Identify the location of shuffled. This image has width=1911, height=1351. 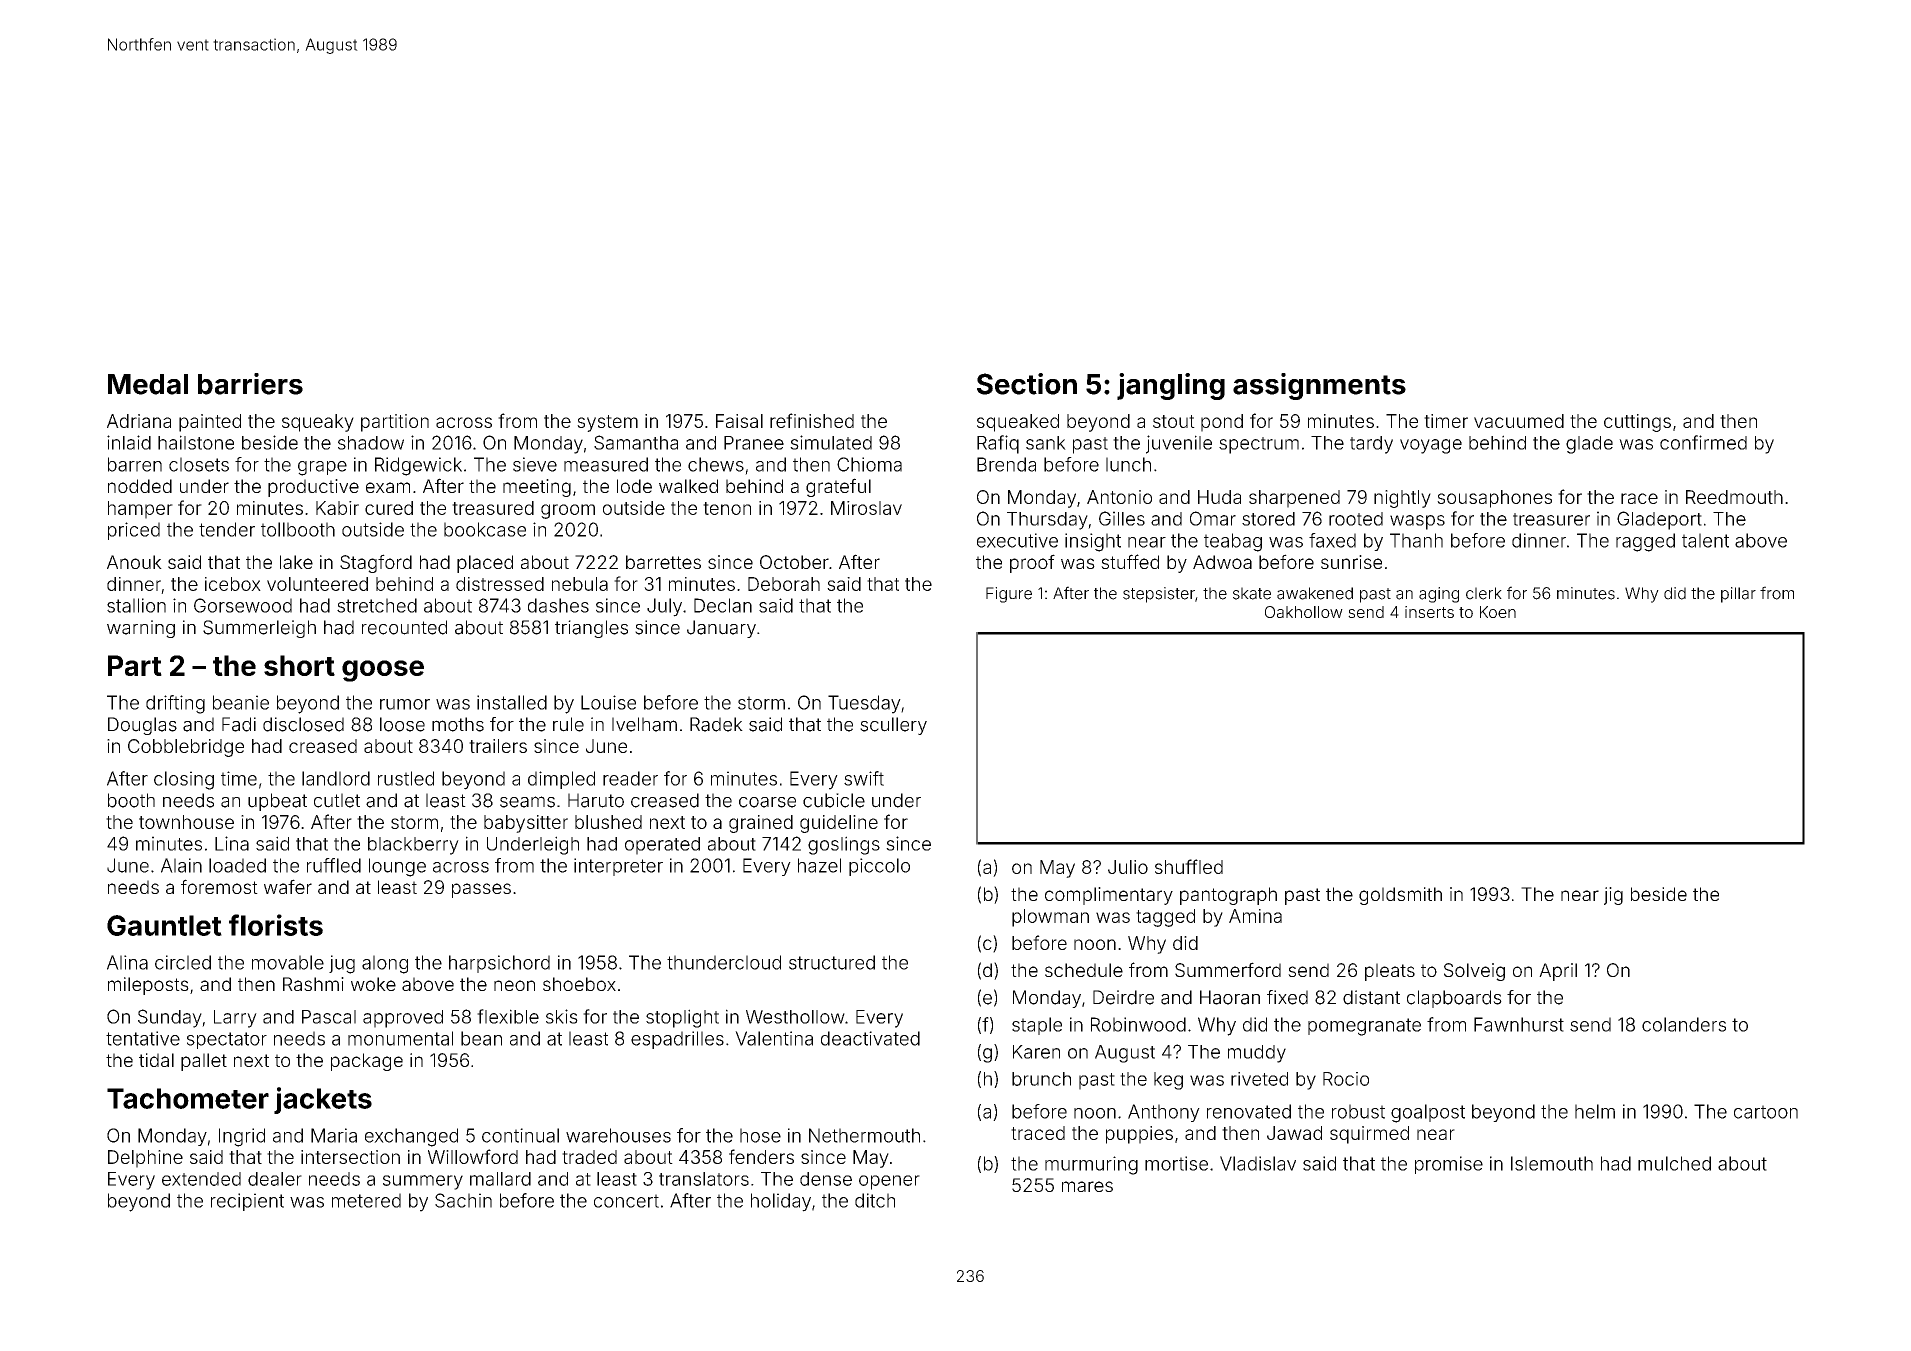
(1189, 866).
